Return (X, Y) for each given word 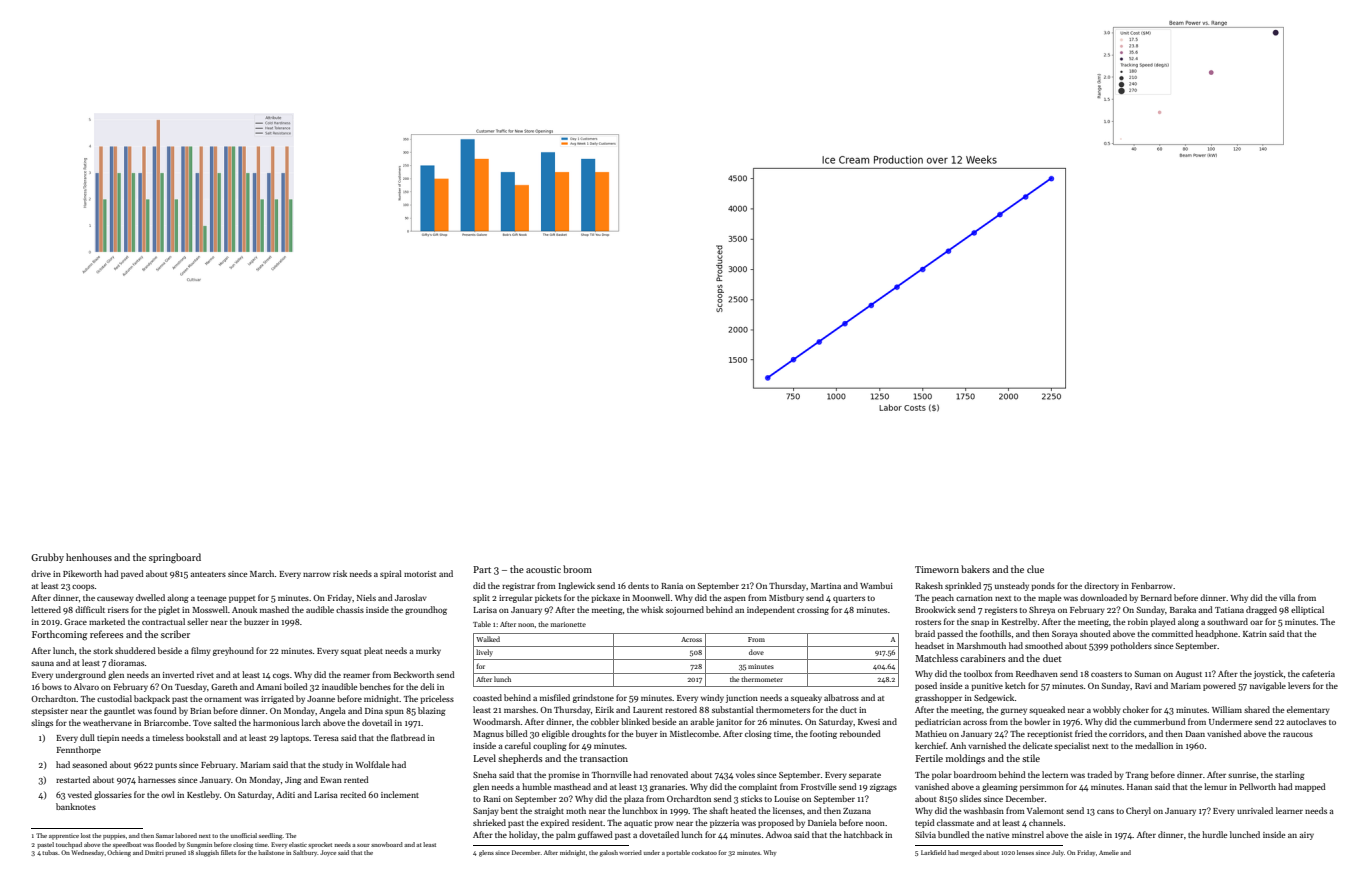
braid (925, 633)
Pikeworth (82, 573)
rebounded (860, 733)
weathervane (107, 722)
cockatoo (704, 852)
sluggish (207, 853)
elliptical (1307, 610)
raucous (1298, 735)
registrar (518, 587)
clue (1035, 569)
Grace (75, 622)
